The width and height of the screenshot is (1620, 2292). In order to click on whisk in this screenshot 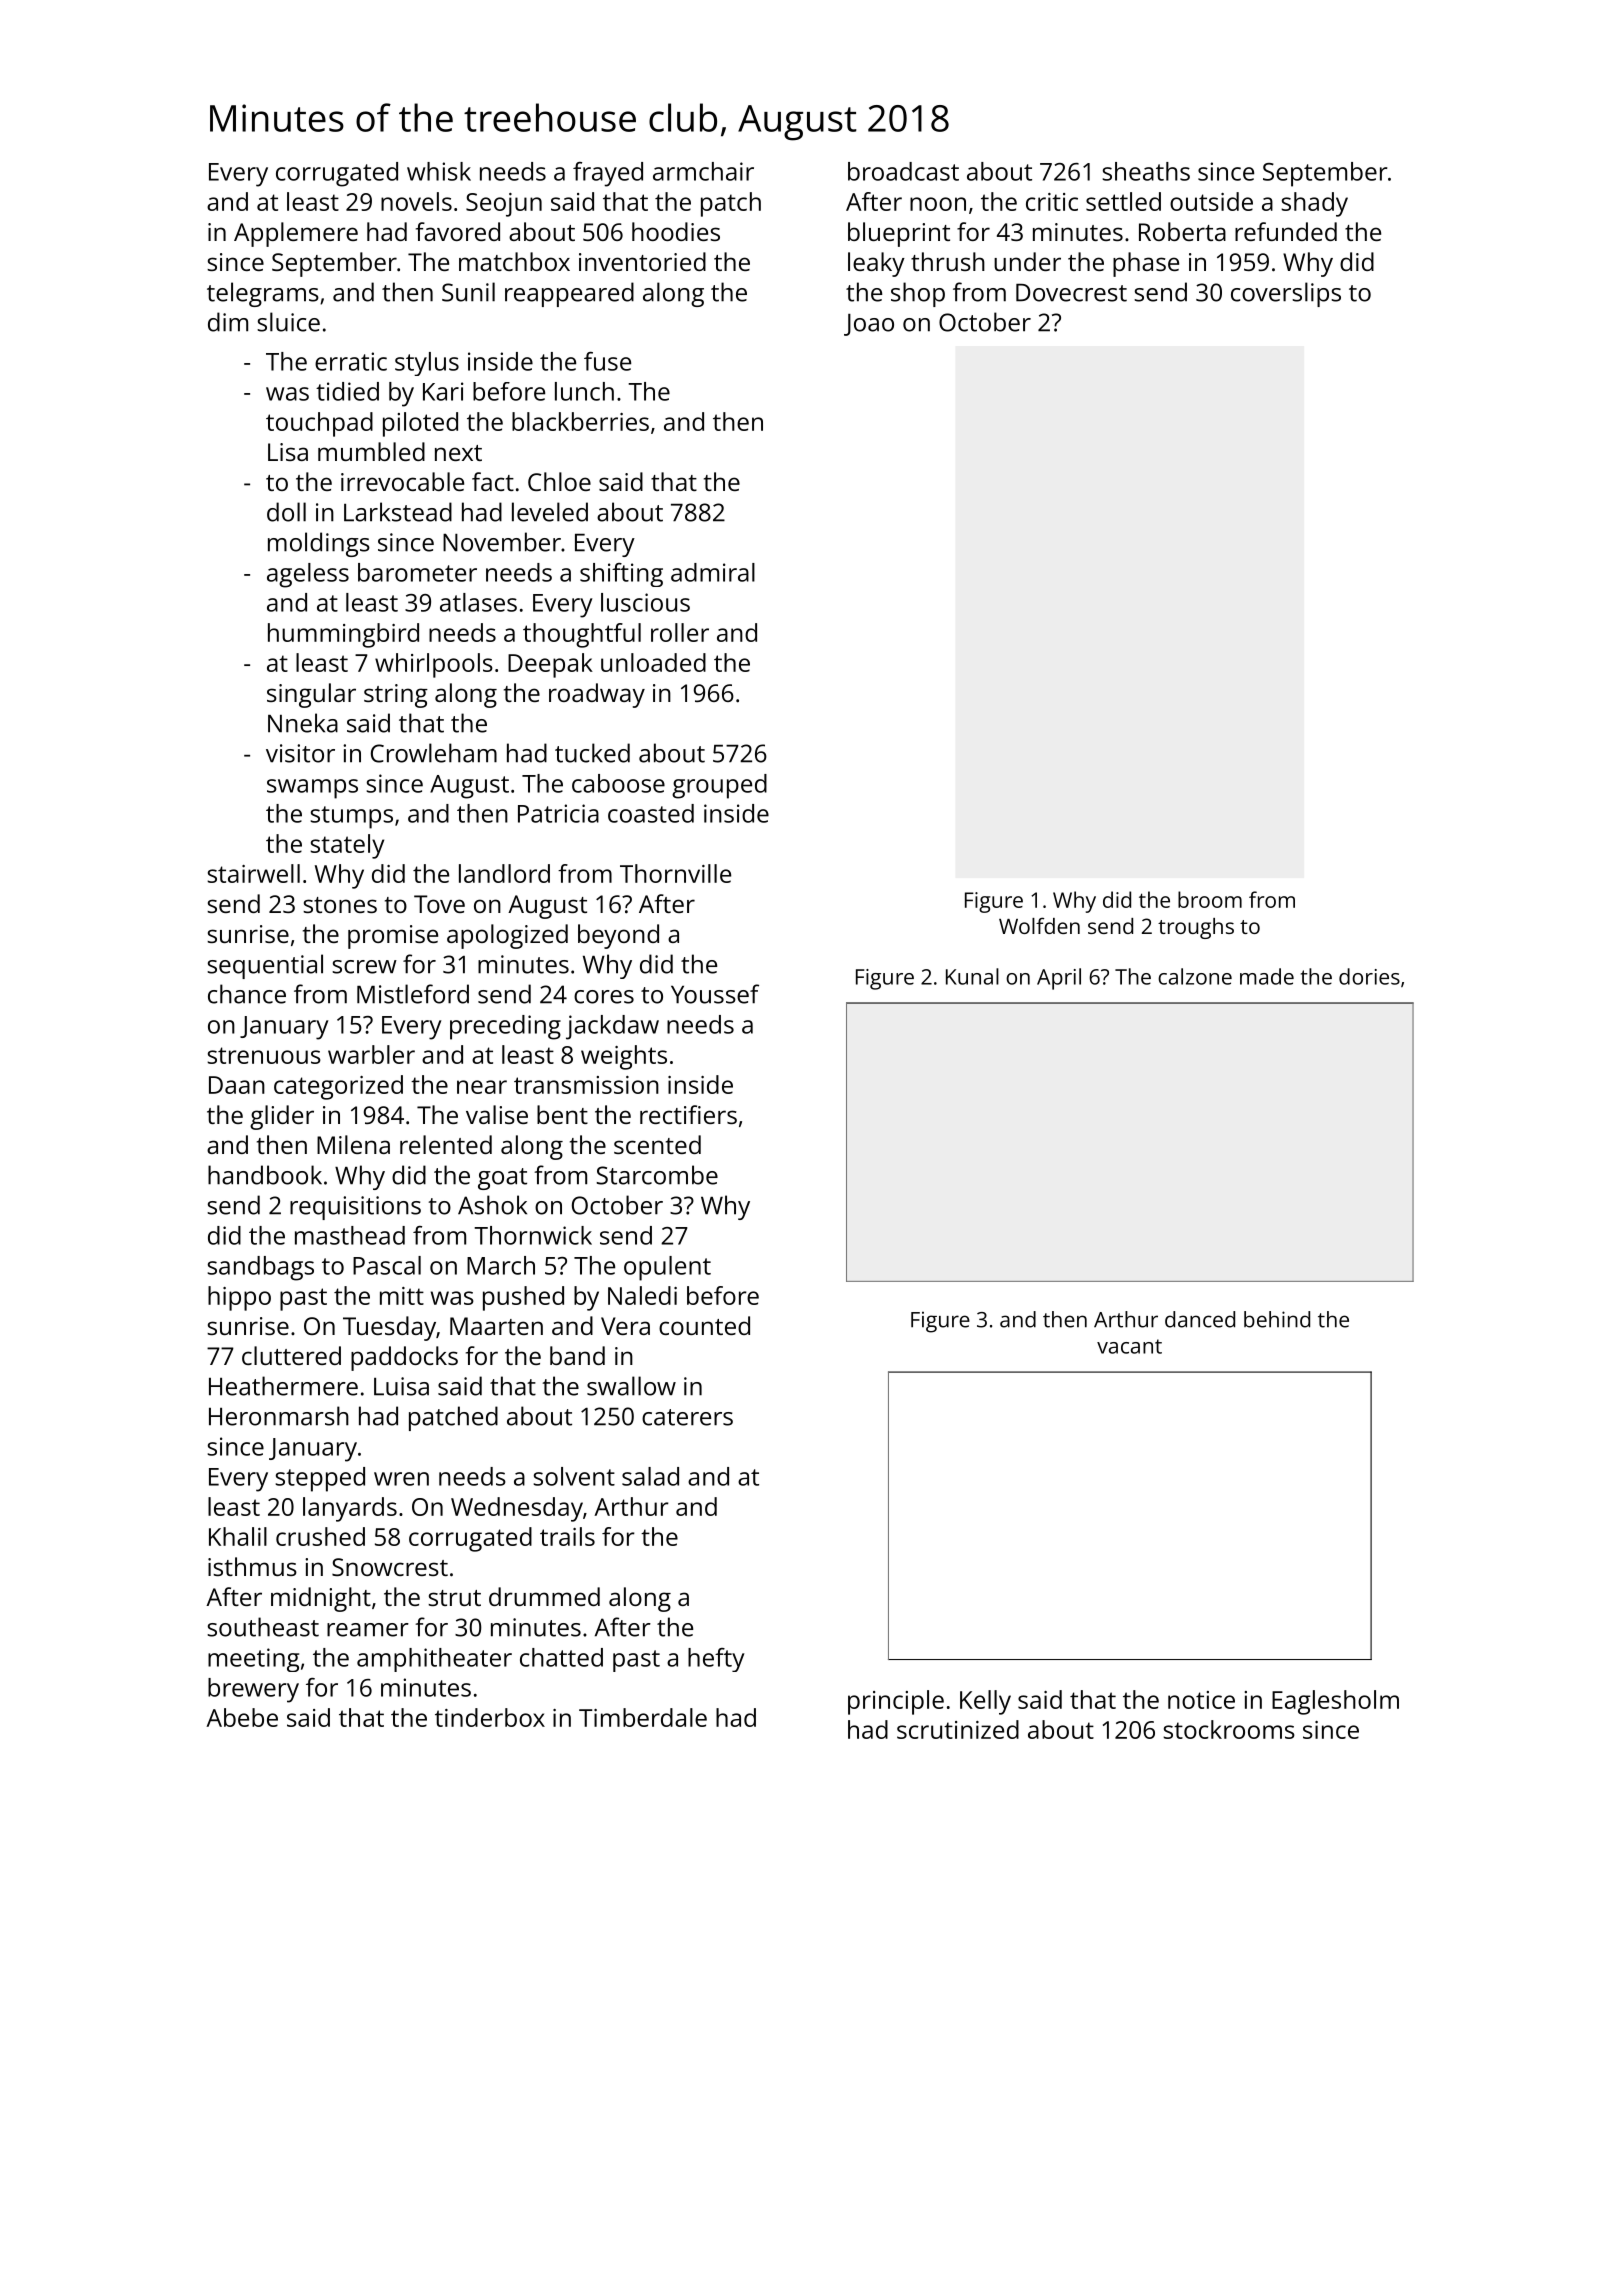, I will do `click(439, 171)`.
